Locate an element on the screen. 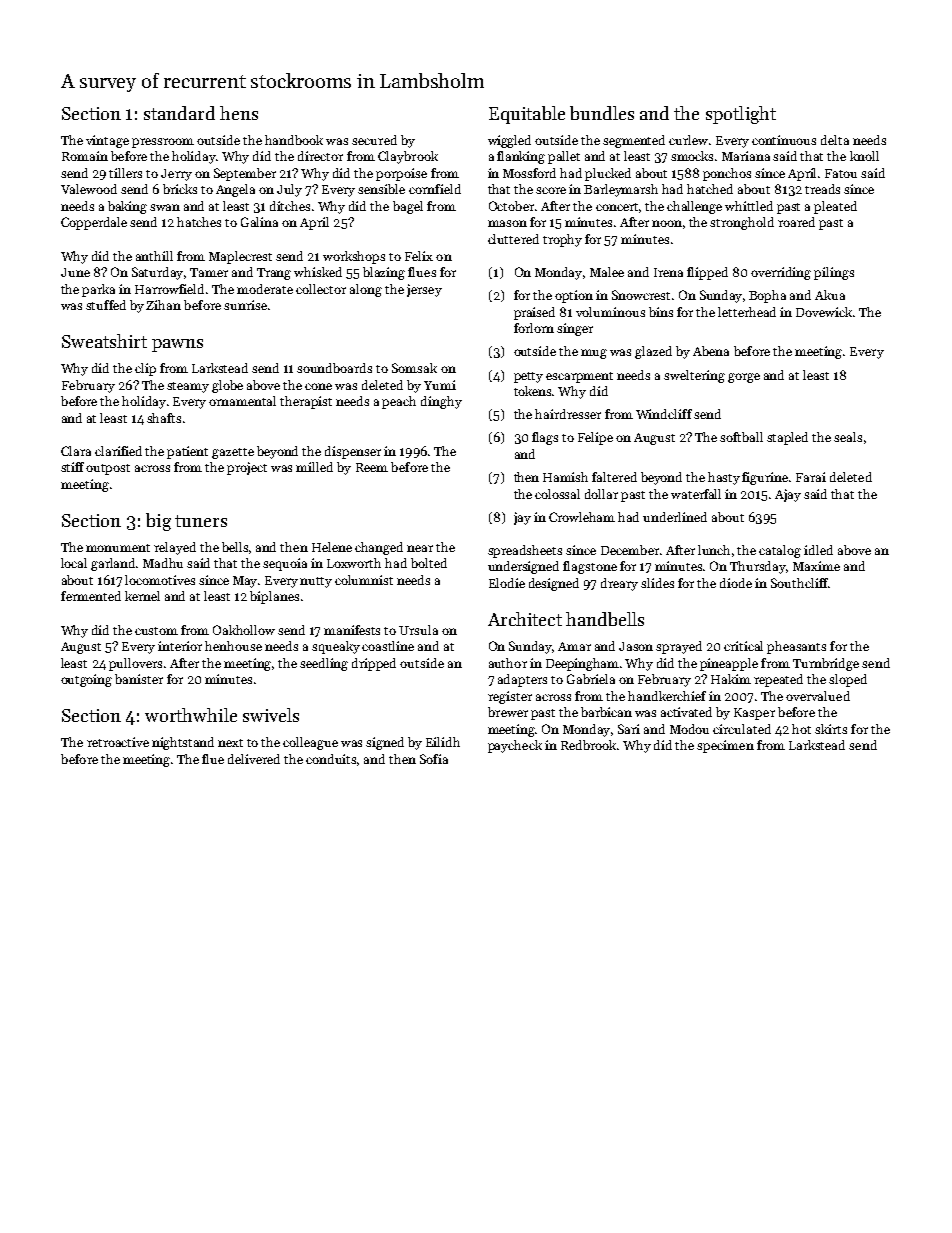 The width and height of the screenshot is (952, 1233). ornamental is located at coordinates (242, 401).
